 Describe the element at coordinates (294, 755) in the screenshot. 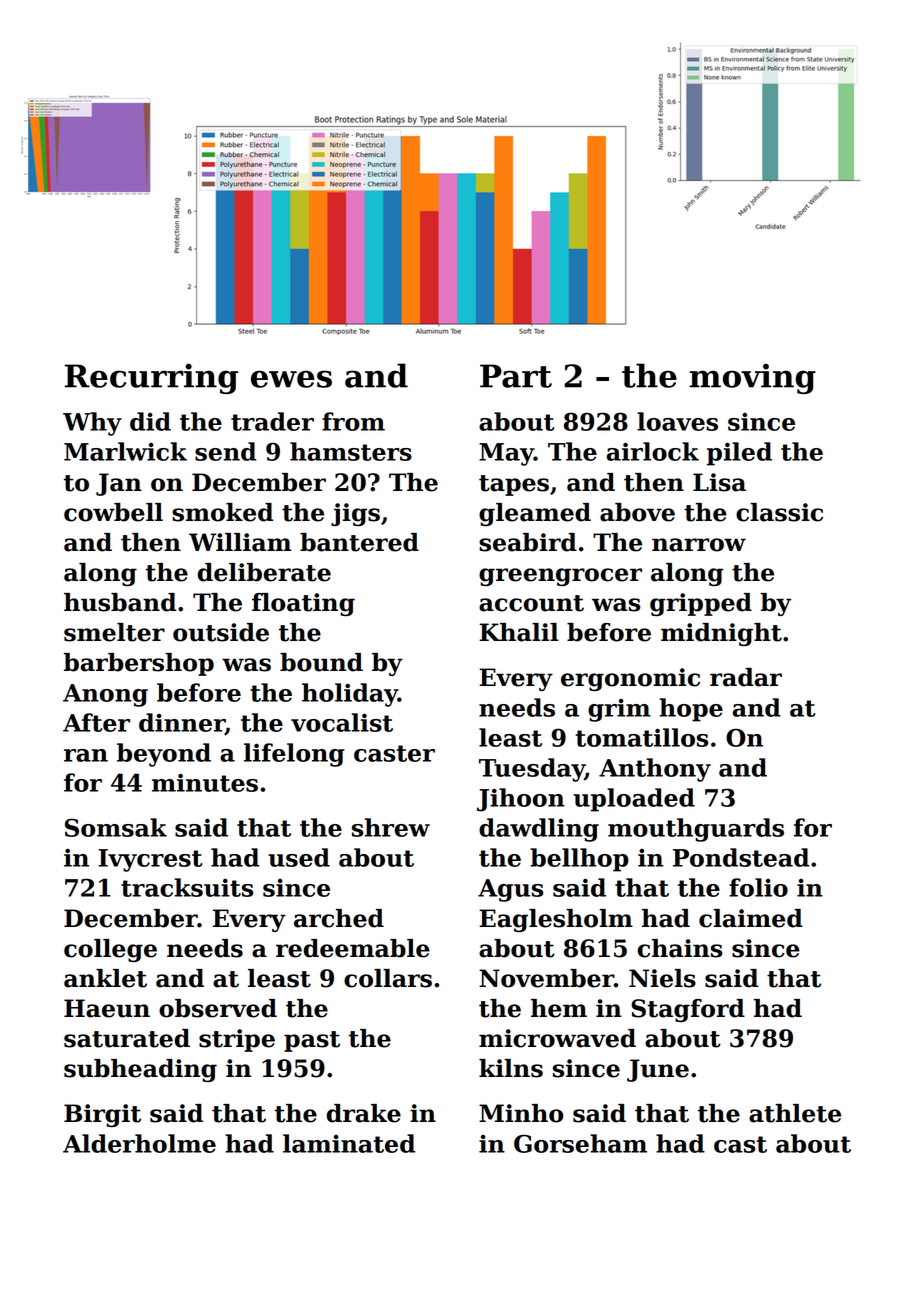

I see `lifelong` at that location.
